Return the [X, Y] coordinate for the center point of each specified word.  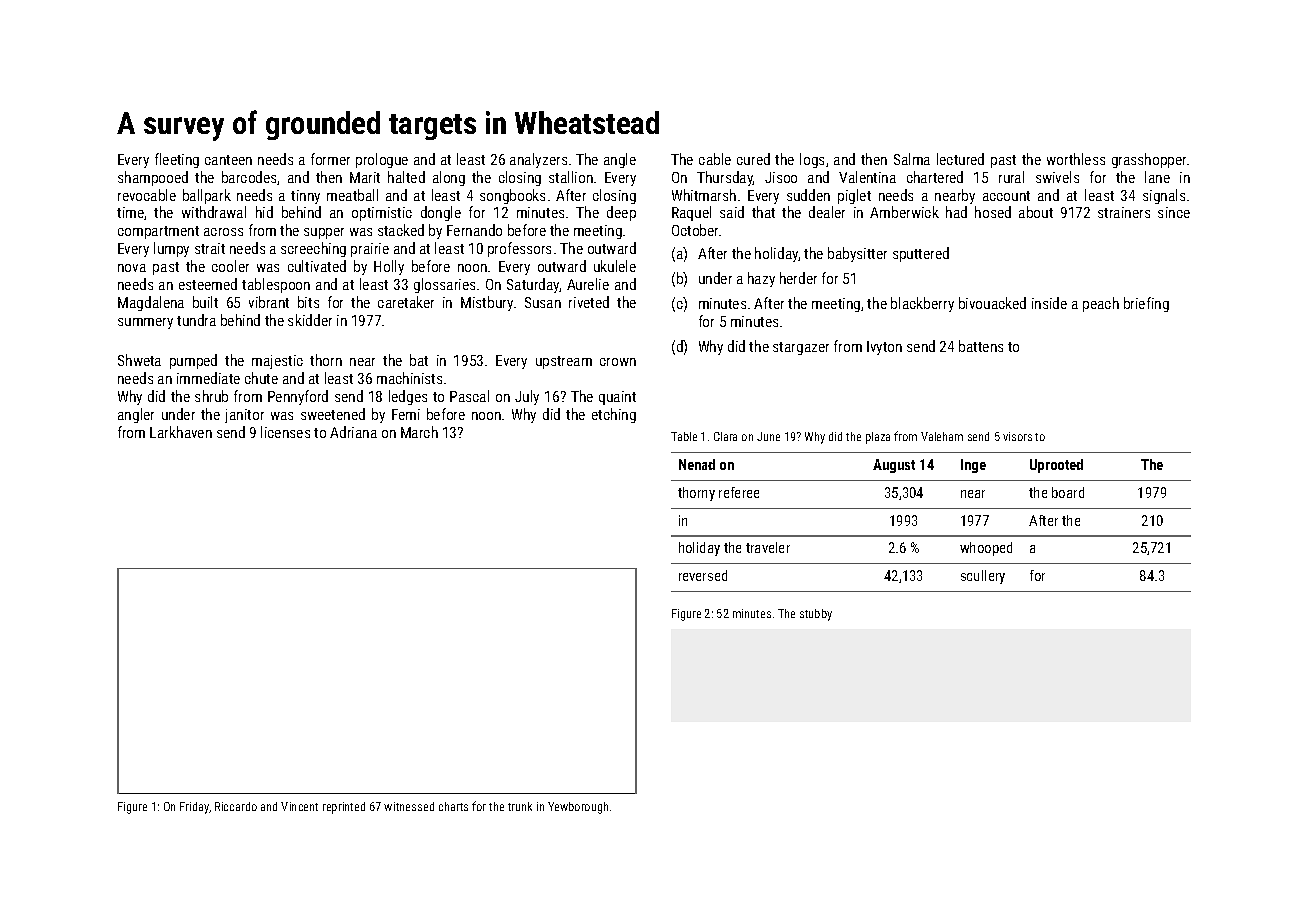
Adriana [353, 432]
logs [812, 160]
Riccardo [236, 806]
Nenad [697, 464]
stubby [816, 615]
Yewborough [578, 808]
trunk [520, 806]
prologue [382, 160]
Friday [194, 808]
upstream [564, 362]
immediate [208, 378]
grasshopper [1149, 160]
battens [981, 346]
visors [1017, 436]
